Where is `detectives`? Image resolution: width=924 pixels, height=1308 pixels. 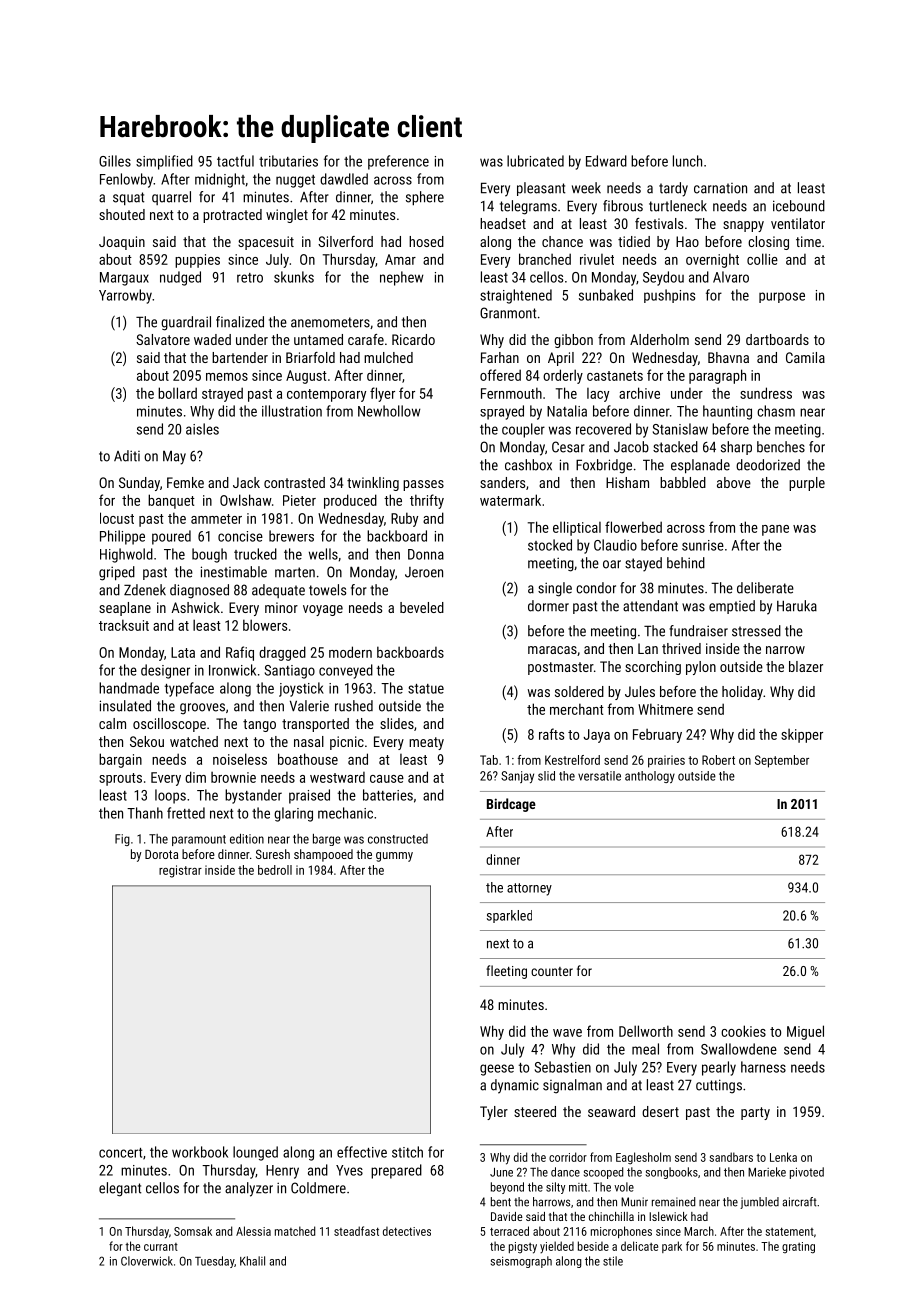
detectives is located at coordinates (407, 1231).
